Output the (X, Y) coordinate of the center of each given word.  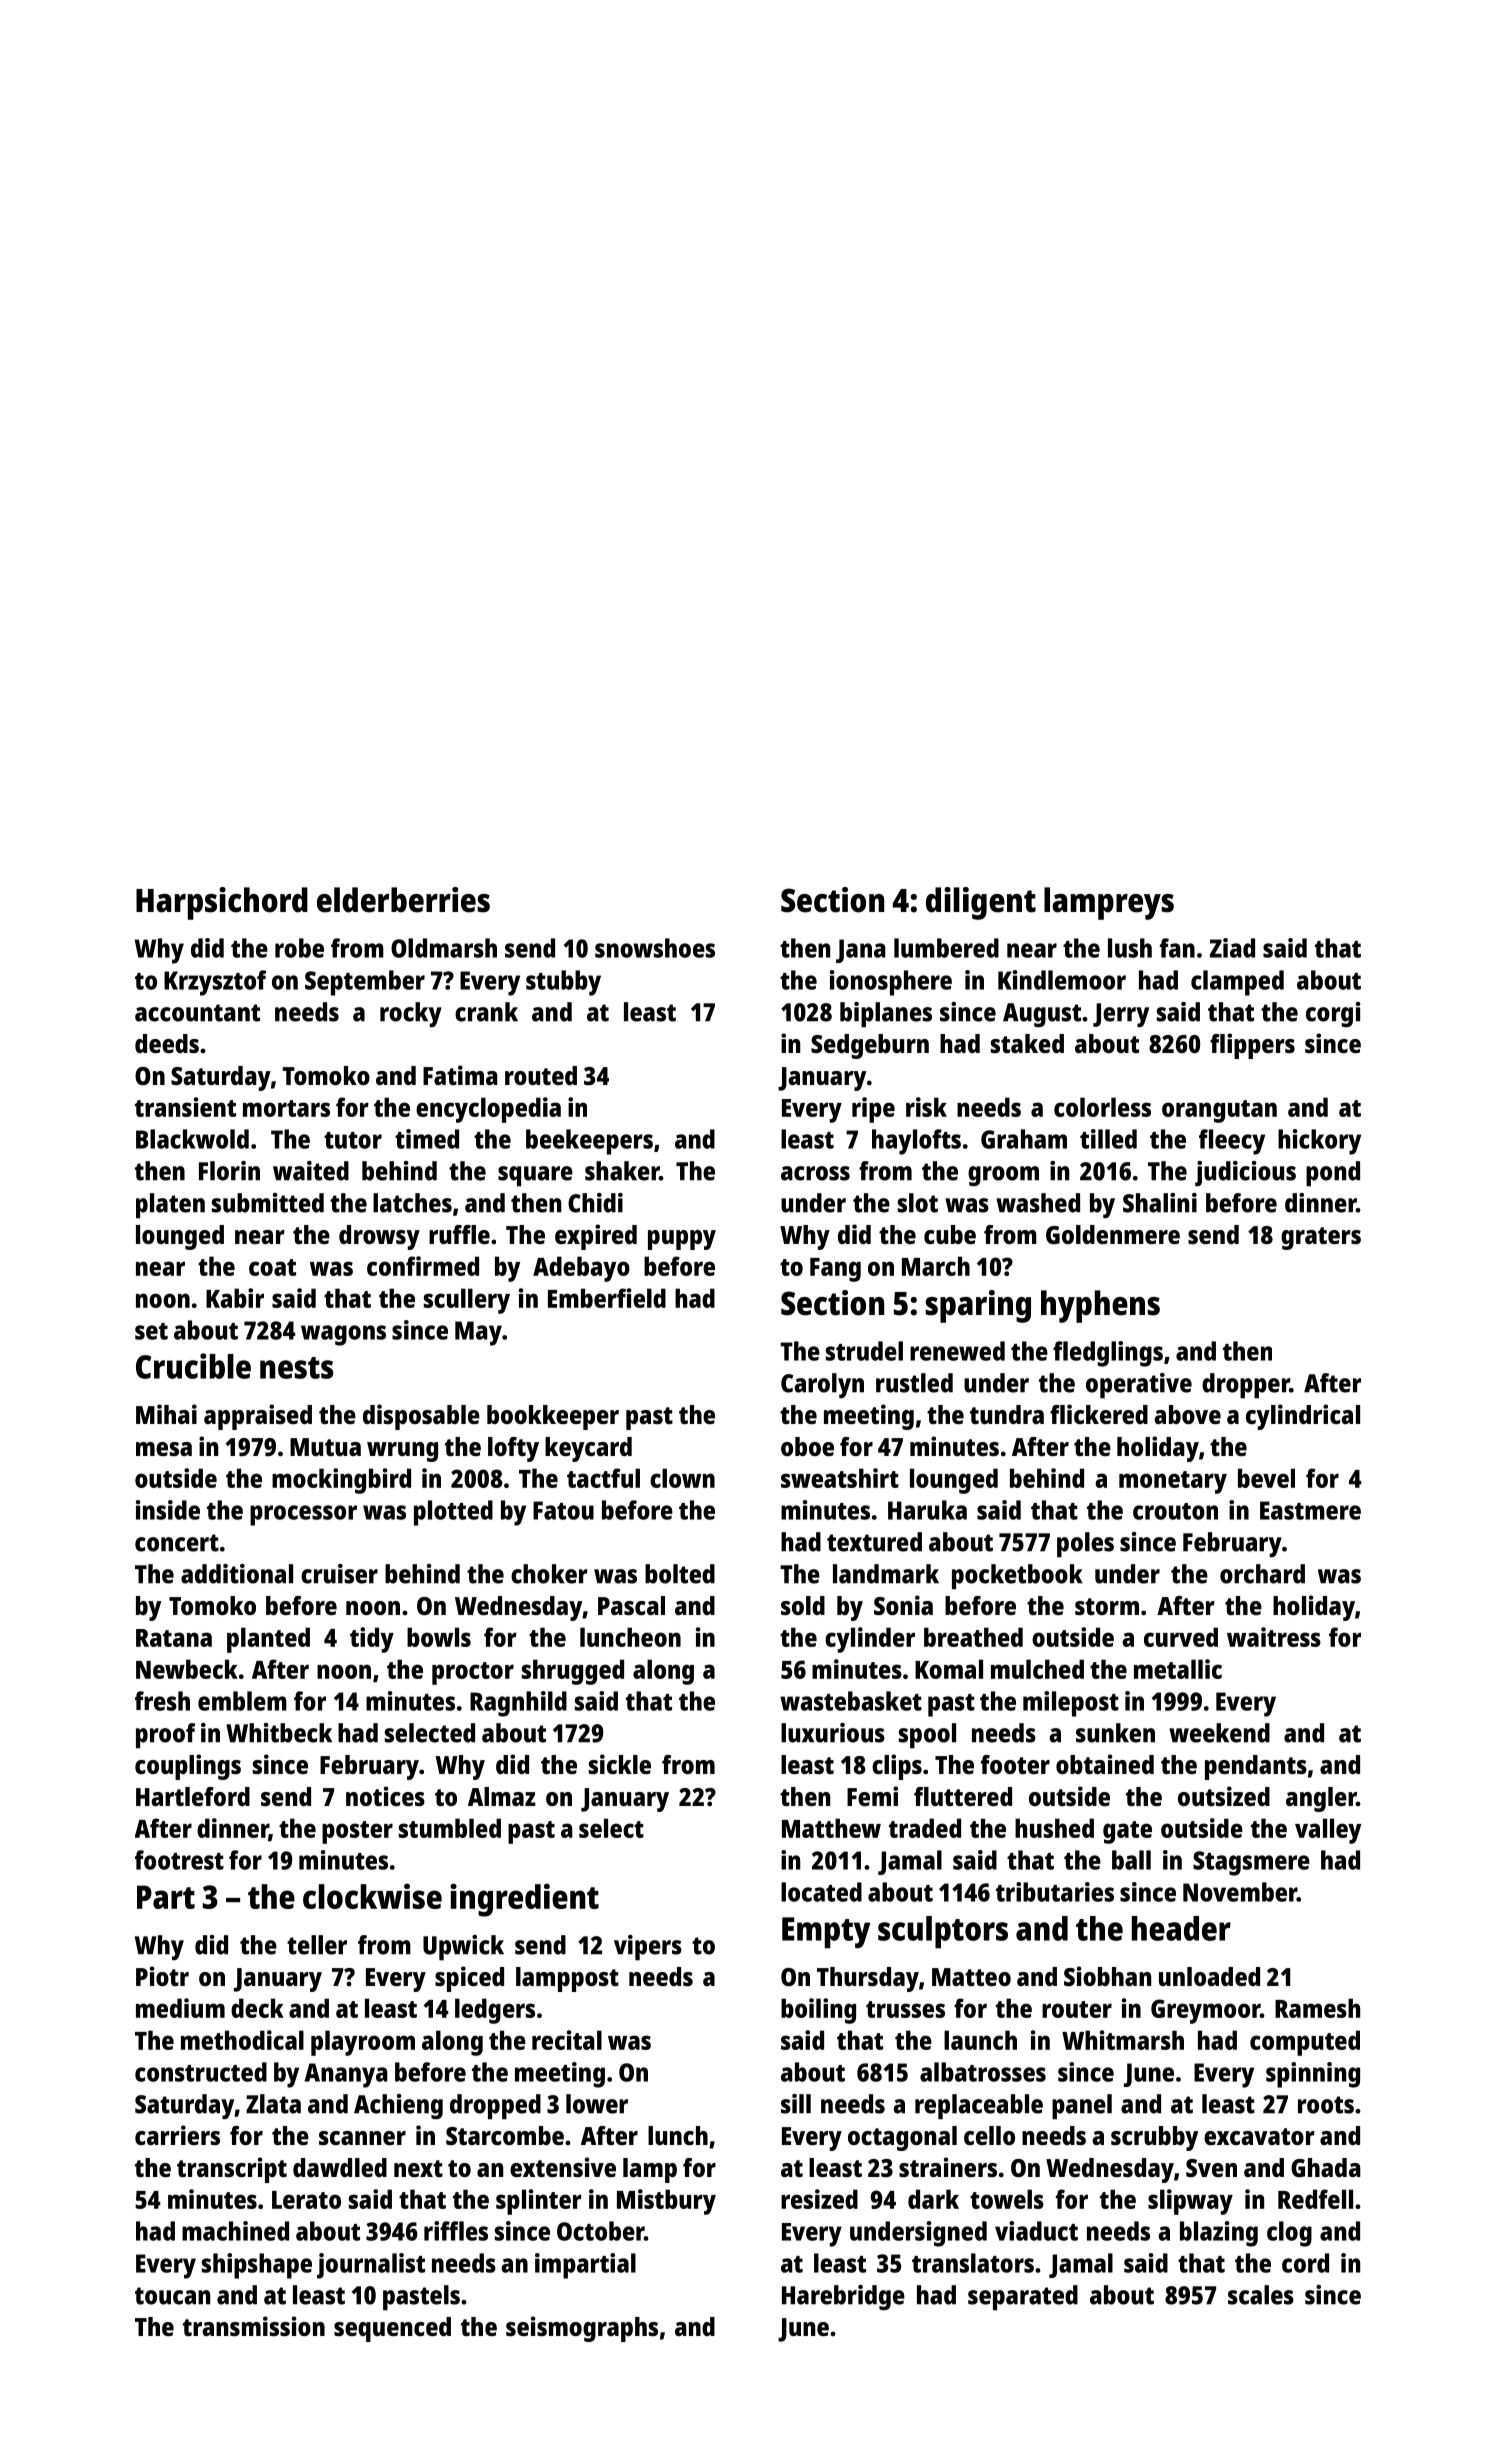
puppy (682, 1240)
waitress (1274, 1637)
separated (1023, 2298)
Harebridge (843, 2297)
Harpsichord (222, 903)
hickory (1319, 1142)
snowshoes (655, 948)
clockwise (372, 1896)
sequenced (392, 2329)
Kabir (235, 1298)
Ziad (1232, 948)
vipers (648, 1948)
